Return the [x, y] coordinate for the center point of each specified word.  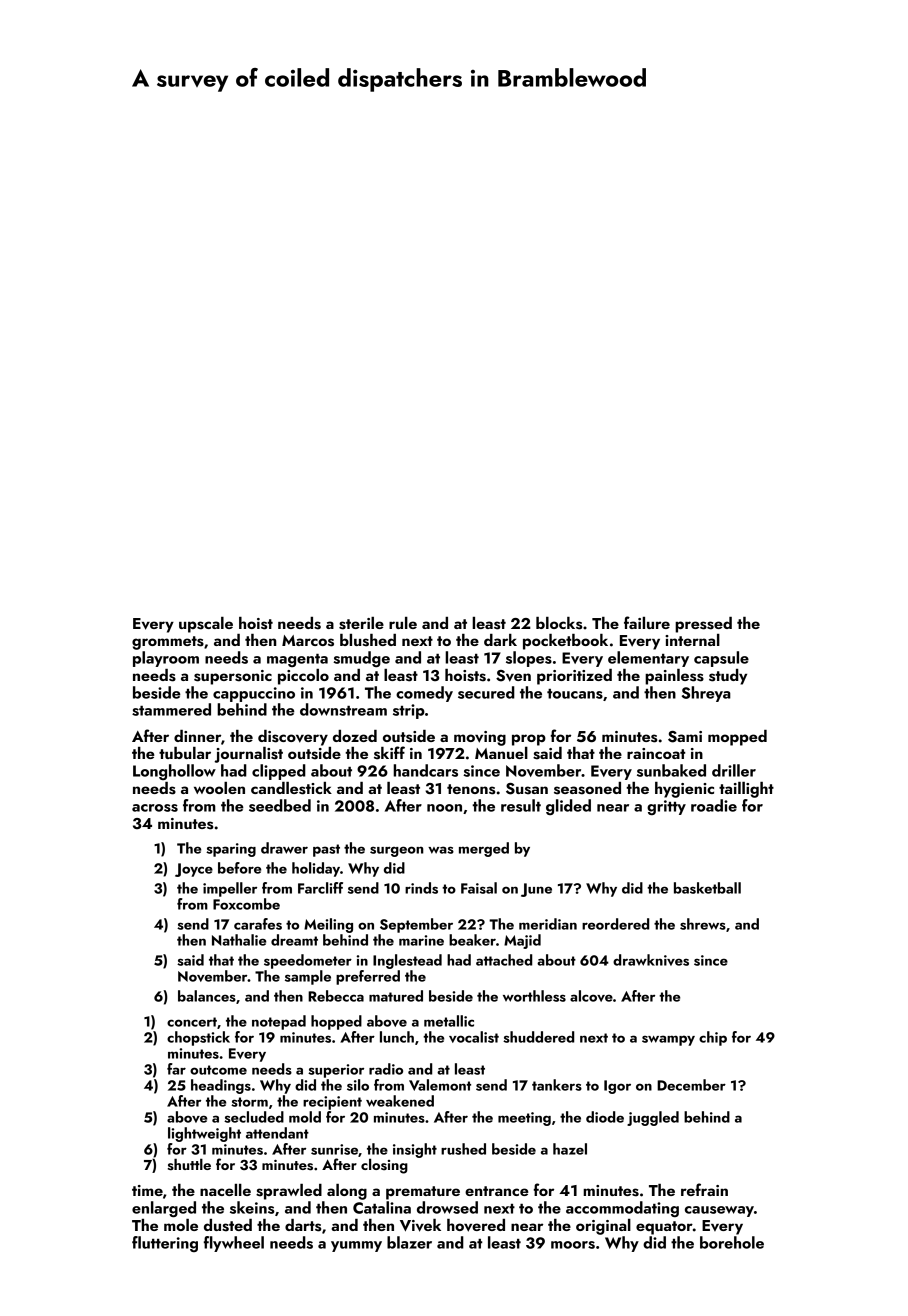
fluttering [165, 1244]
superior [336, 1071]
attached [504, 960]
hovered [476, 1225]
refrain [704, 1189]
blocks [559, 623]
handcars [425, 770]
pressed [703, 625]
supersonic [233, 677]
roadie [714, 805]
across [155, 808]
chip [713, 1038]
